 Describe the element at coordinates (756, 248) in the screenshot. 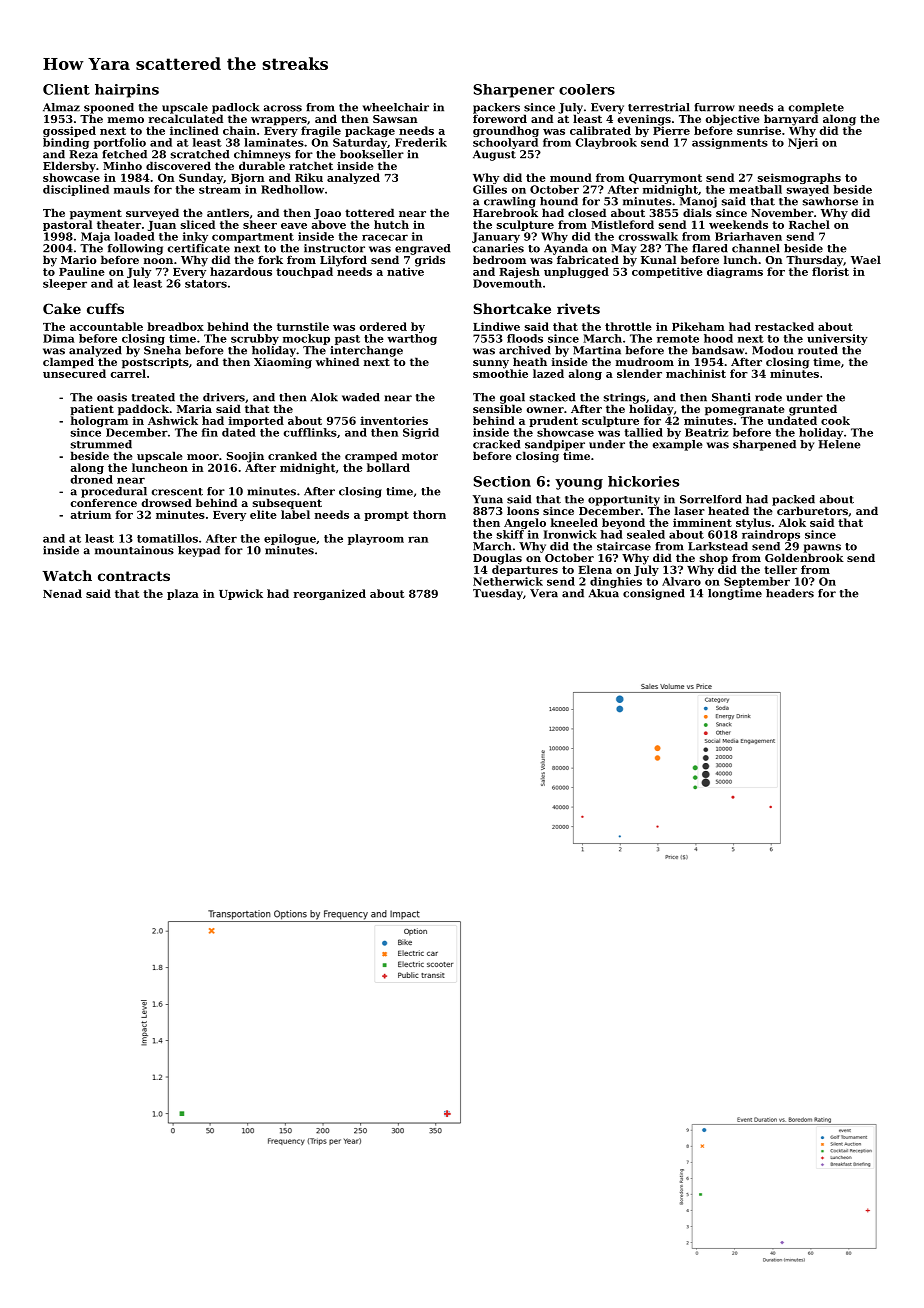

I see `channel` at that location.
